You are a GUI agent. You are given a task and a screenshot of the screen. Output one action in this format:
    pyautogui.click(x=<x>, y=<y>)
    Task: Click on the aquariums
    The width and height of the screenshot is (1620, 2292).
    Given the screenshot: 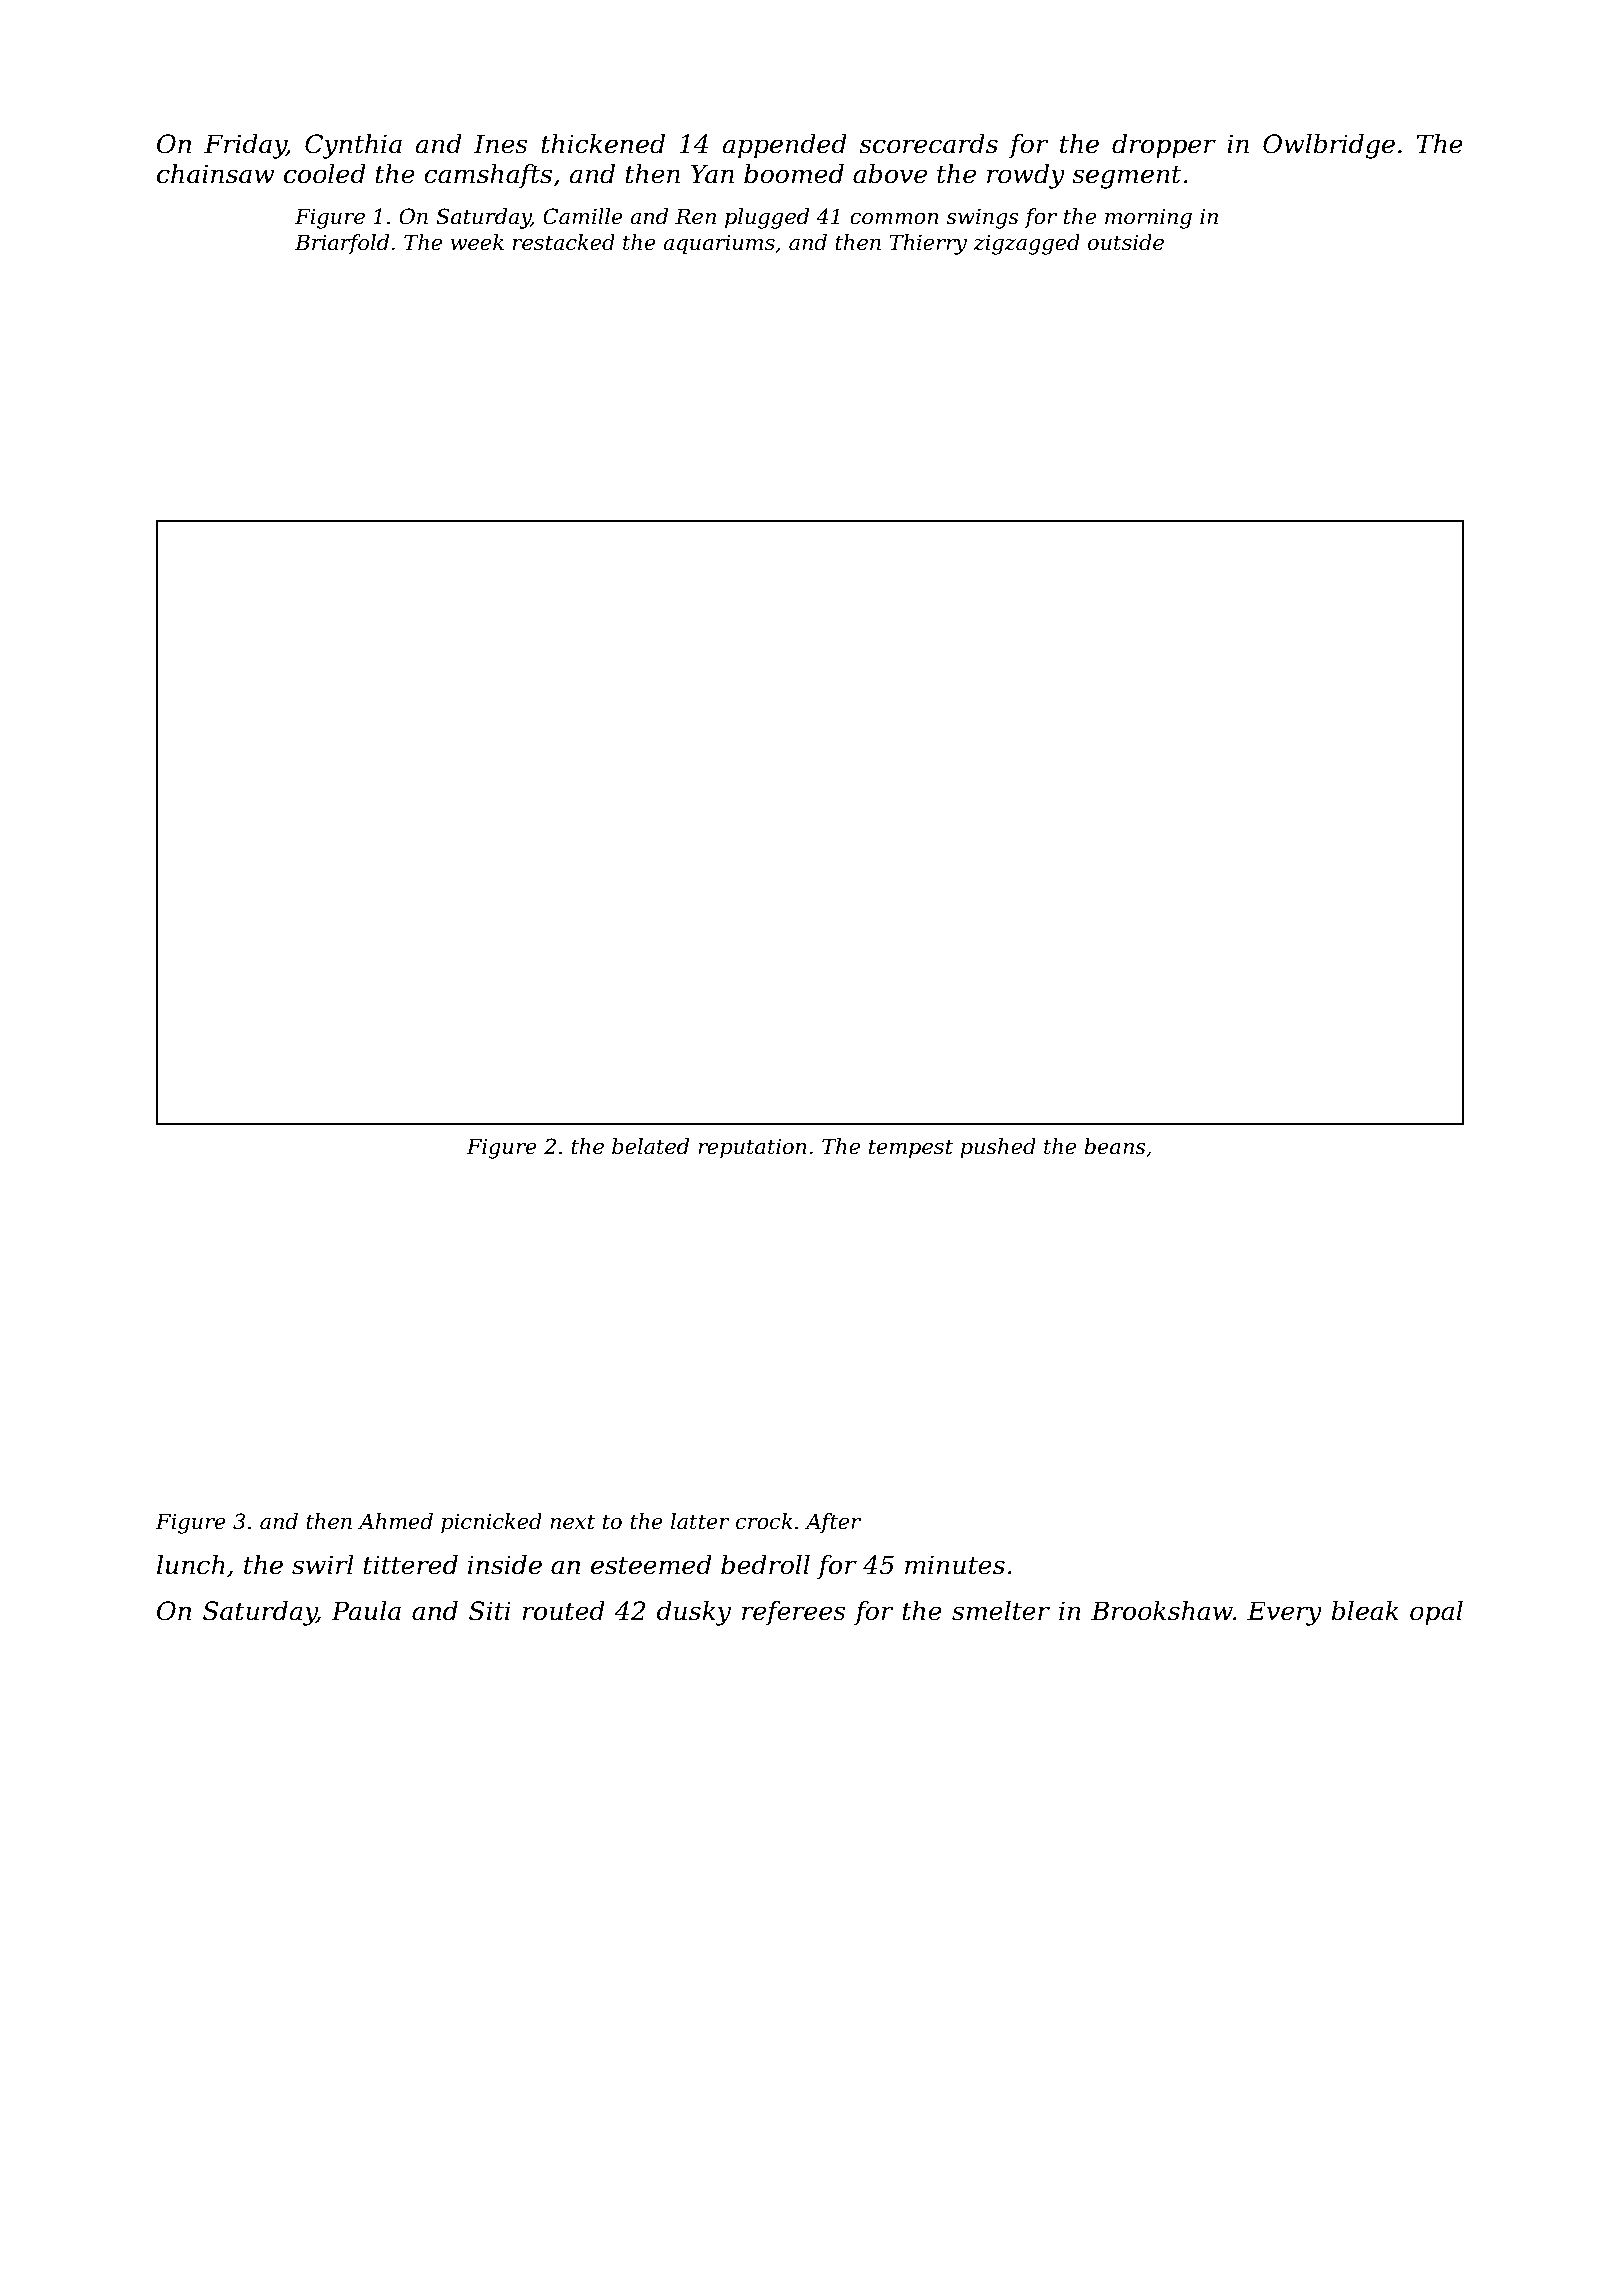 What is the action you would take?
    pyautogui.click(x=719, y=244)
